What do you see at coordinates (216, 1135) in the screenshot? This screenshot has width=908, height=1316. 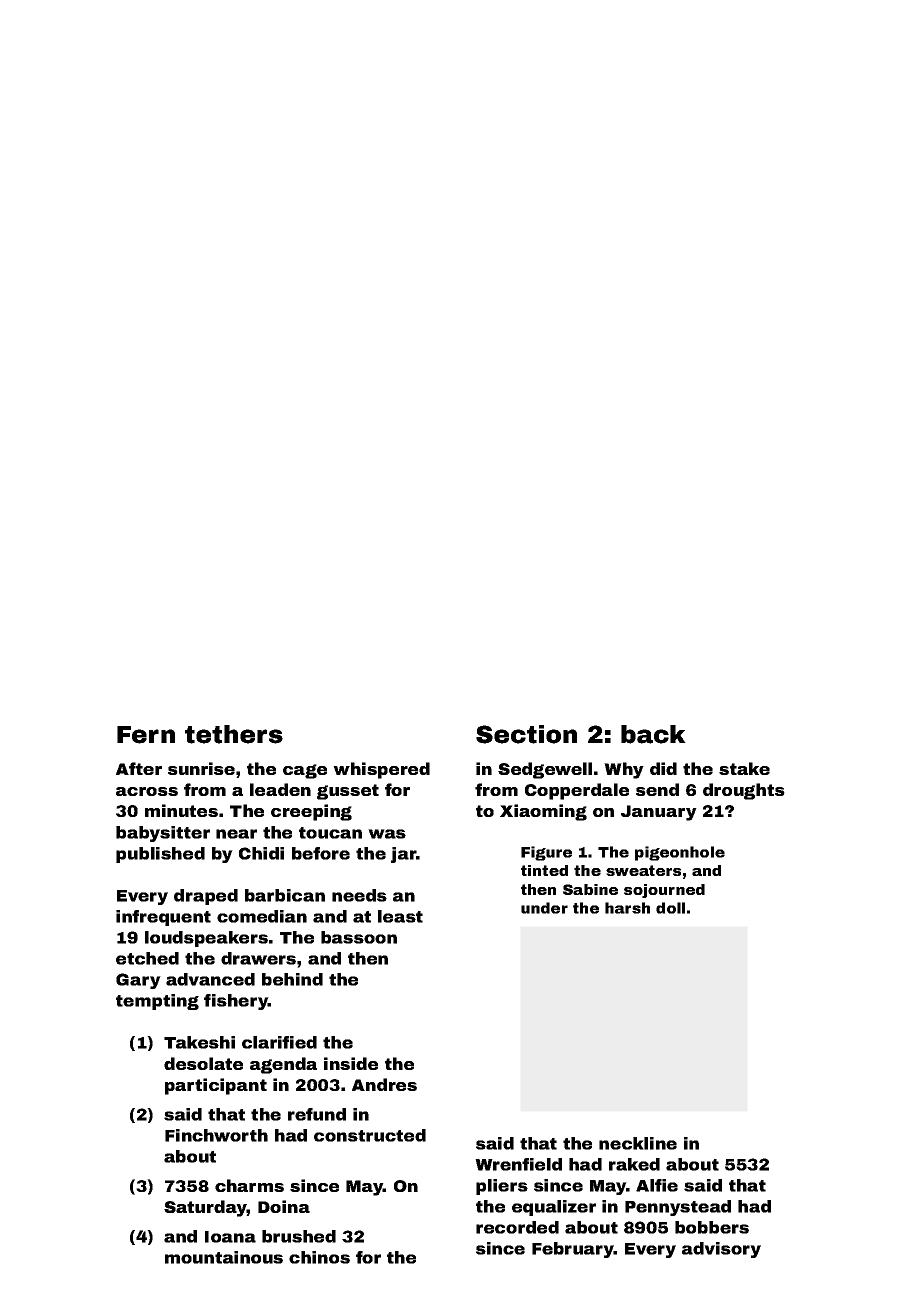 I see `Finchworth` at bounding box center [216, 1135].
